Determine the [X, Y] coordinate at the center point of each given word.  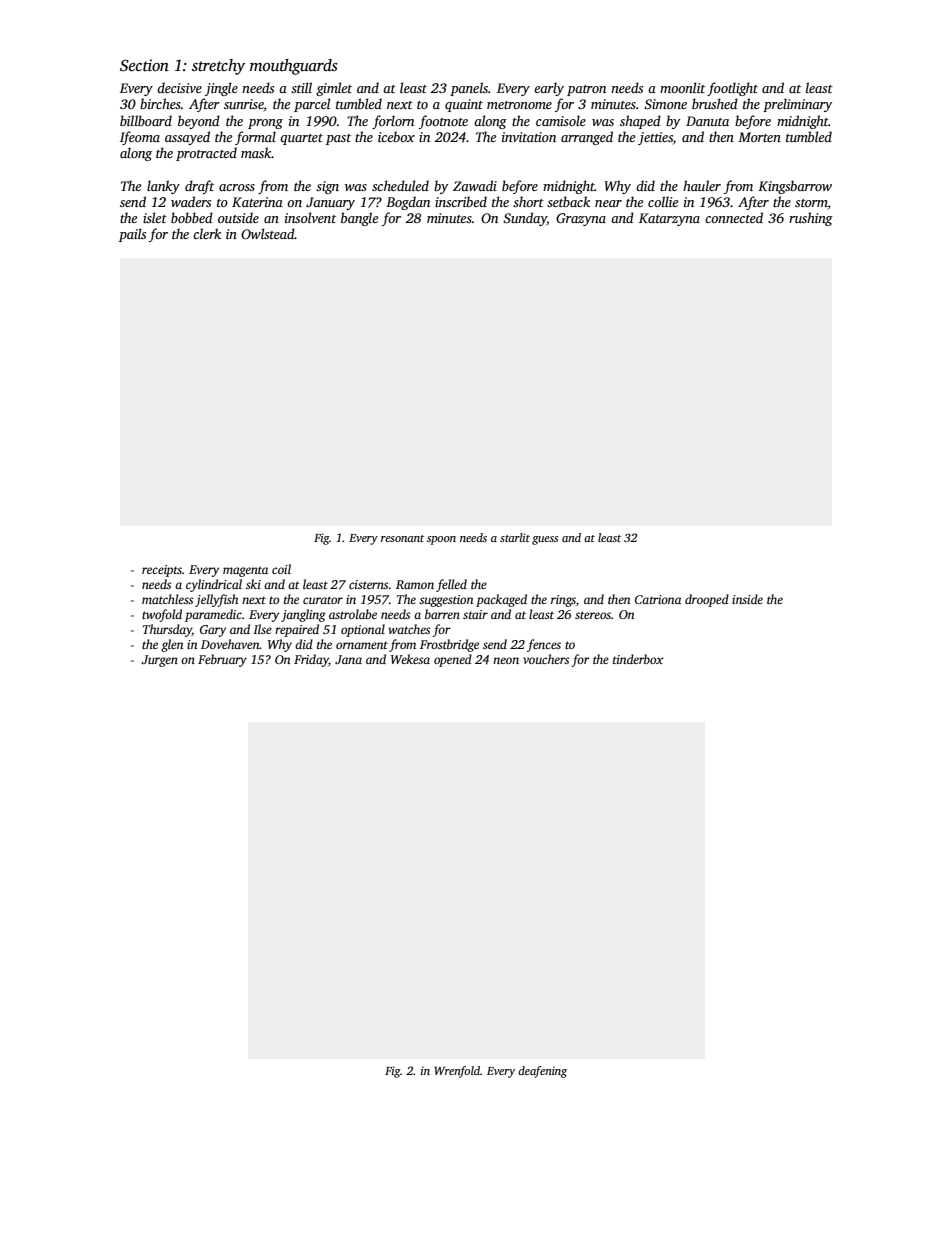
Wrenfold [457, 1072]
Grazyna [581, 219]
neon [506, 660]
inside [747, 599]
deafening [542, 1072]
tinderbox [638, 659]
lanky [163, 187]
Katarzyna [669, 219]
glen [172, 645]
